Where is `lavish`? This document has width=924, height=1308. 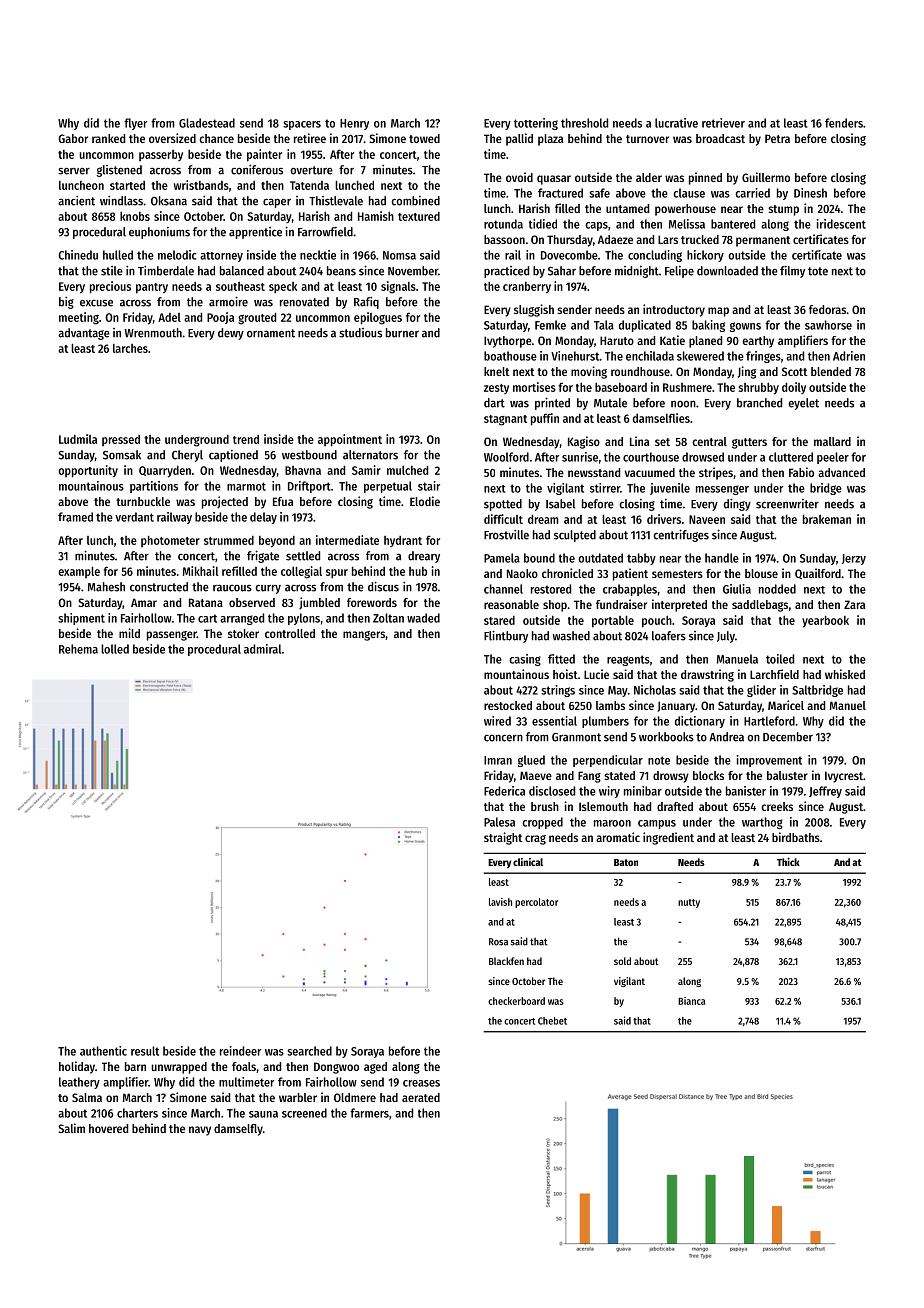
lavish is located at coordinates (500, 902).
